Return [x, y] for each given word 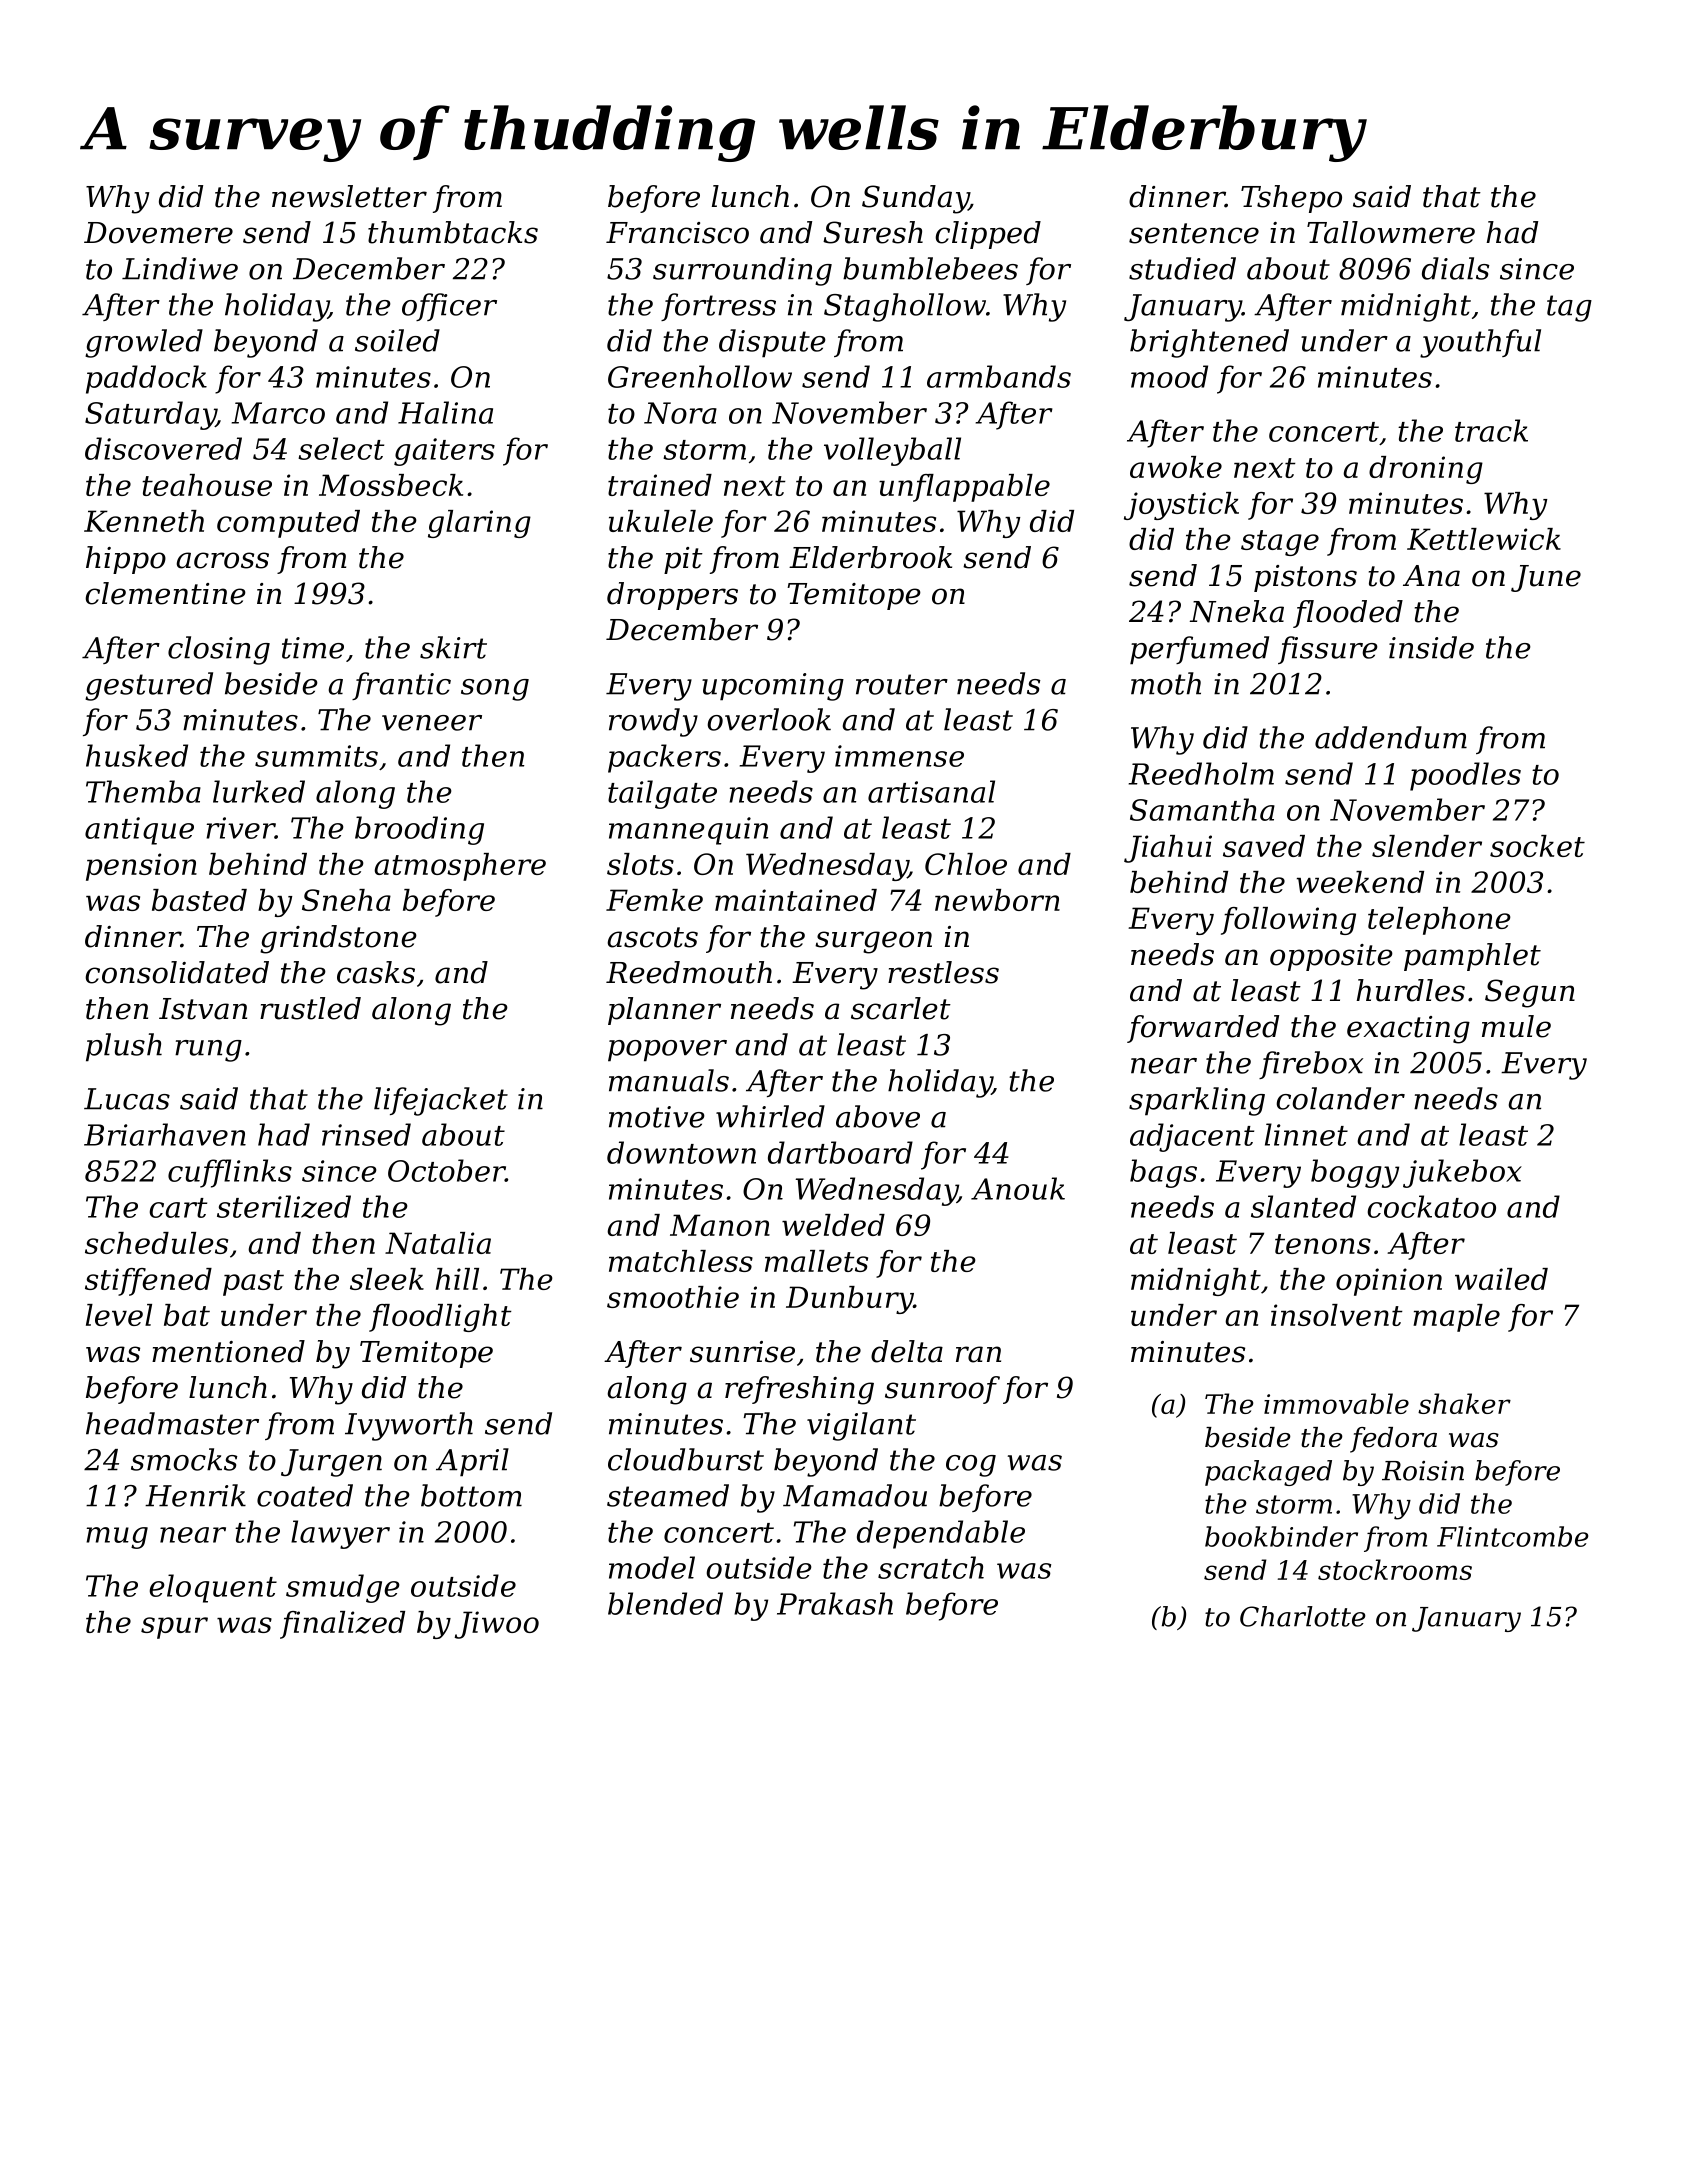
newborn [997, 900]
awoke [1176, 467]
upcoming [773, 687]
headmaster [172, 1423]
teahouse [207, 485]
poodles [1465, 776]
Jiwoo [497, 1625]
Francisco [677, 233]
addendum [1391, 737]
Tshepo [1291, 199]
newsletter [349, 196]
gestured [149, 686]
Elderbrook [870, 557]
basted [199, 900]
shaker [1464, 1403]
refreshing [799, 1390]
